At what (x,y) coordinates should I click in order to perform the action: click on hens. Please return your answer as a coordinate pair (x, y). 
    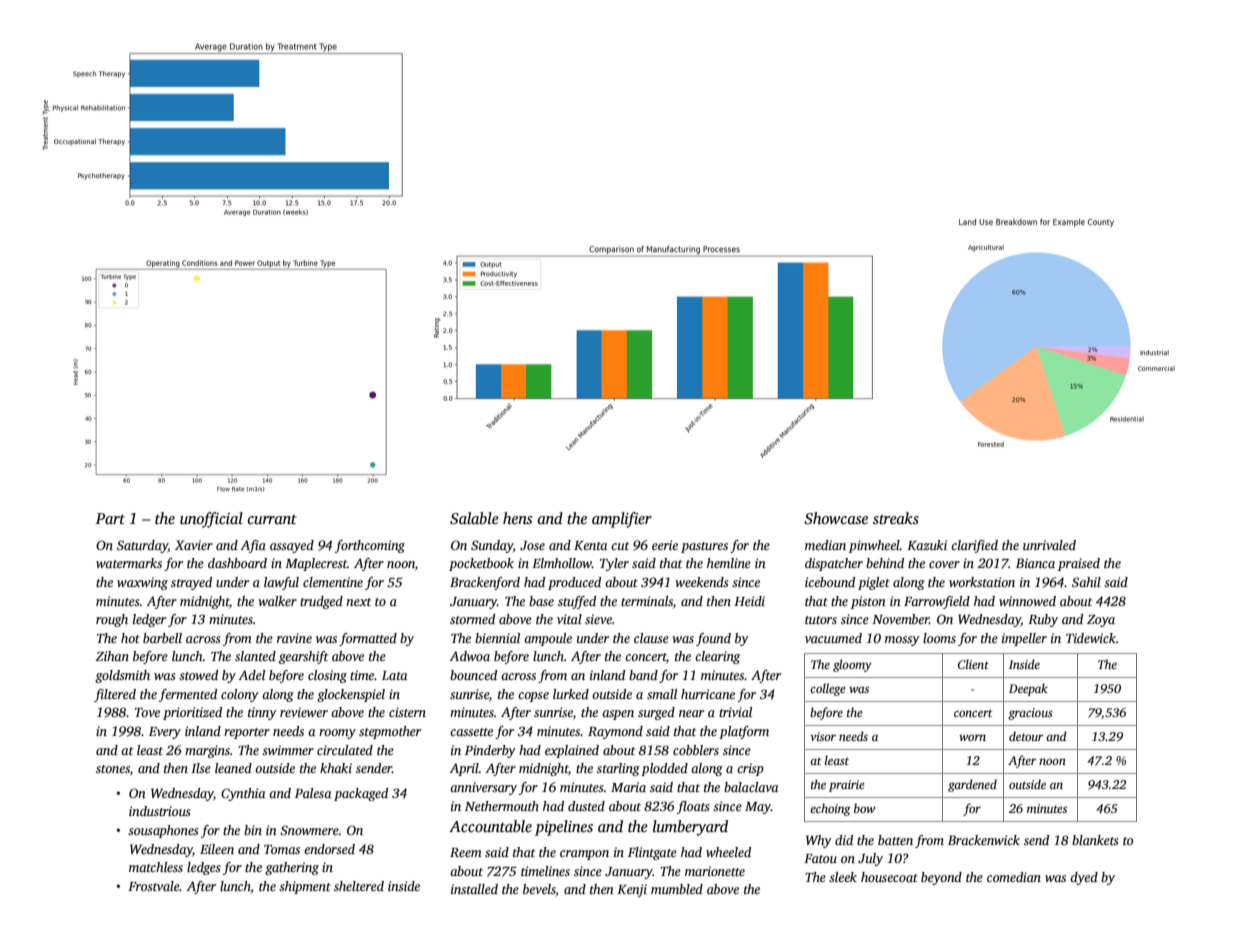
    Looking at the image, I should click on (517, 518).
